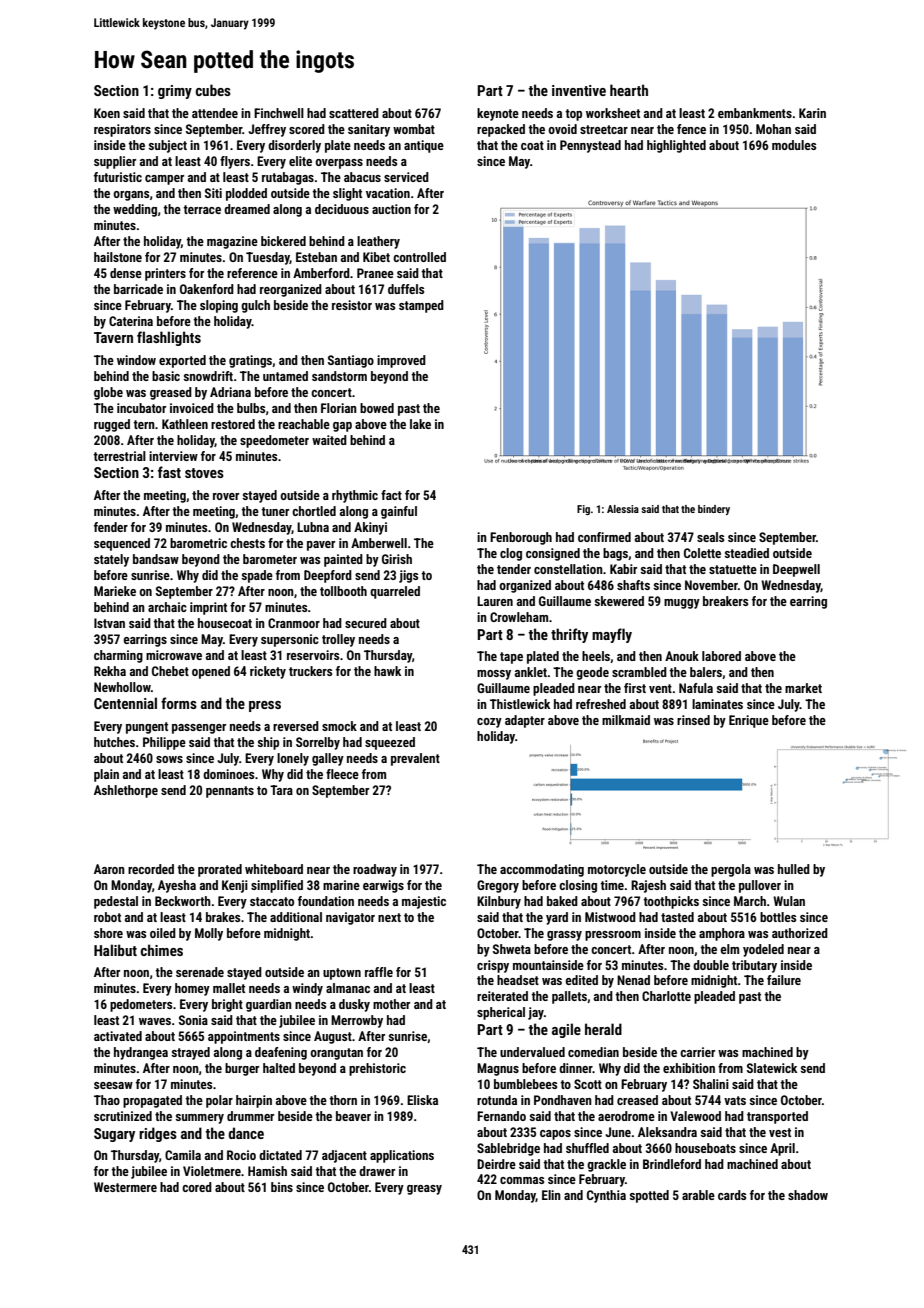 Image resolution: width=924 pixels, height=1308 pixels. Describe the element at coordinates (387, 671) in the screenshot. I see `hawk` at that location.
